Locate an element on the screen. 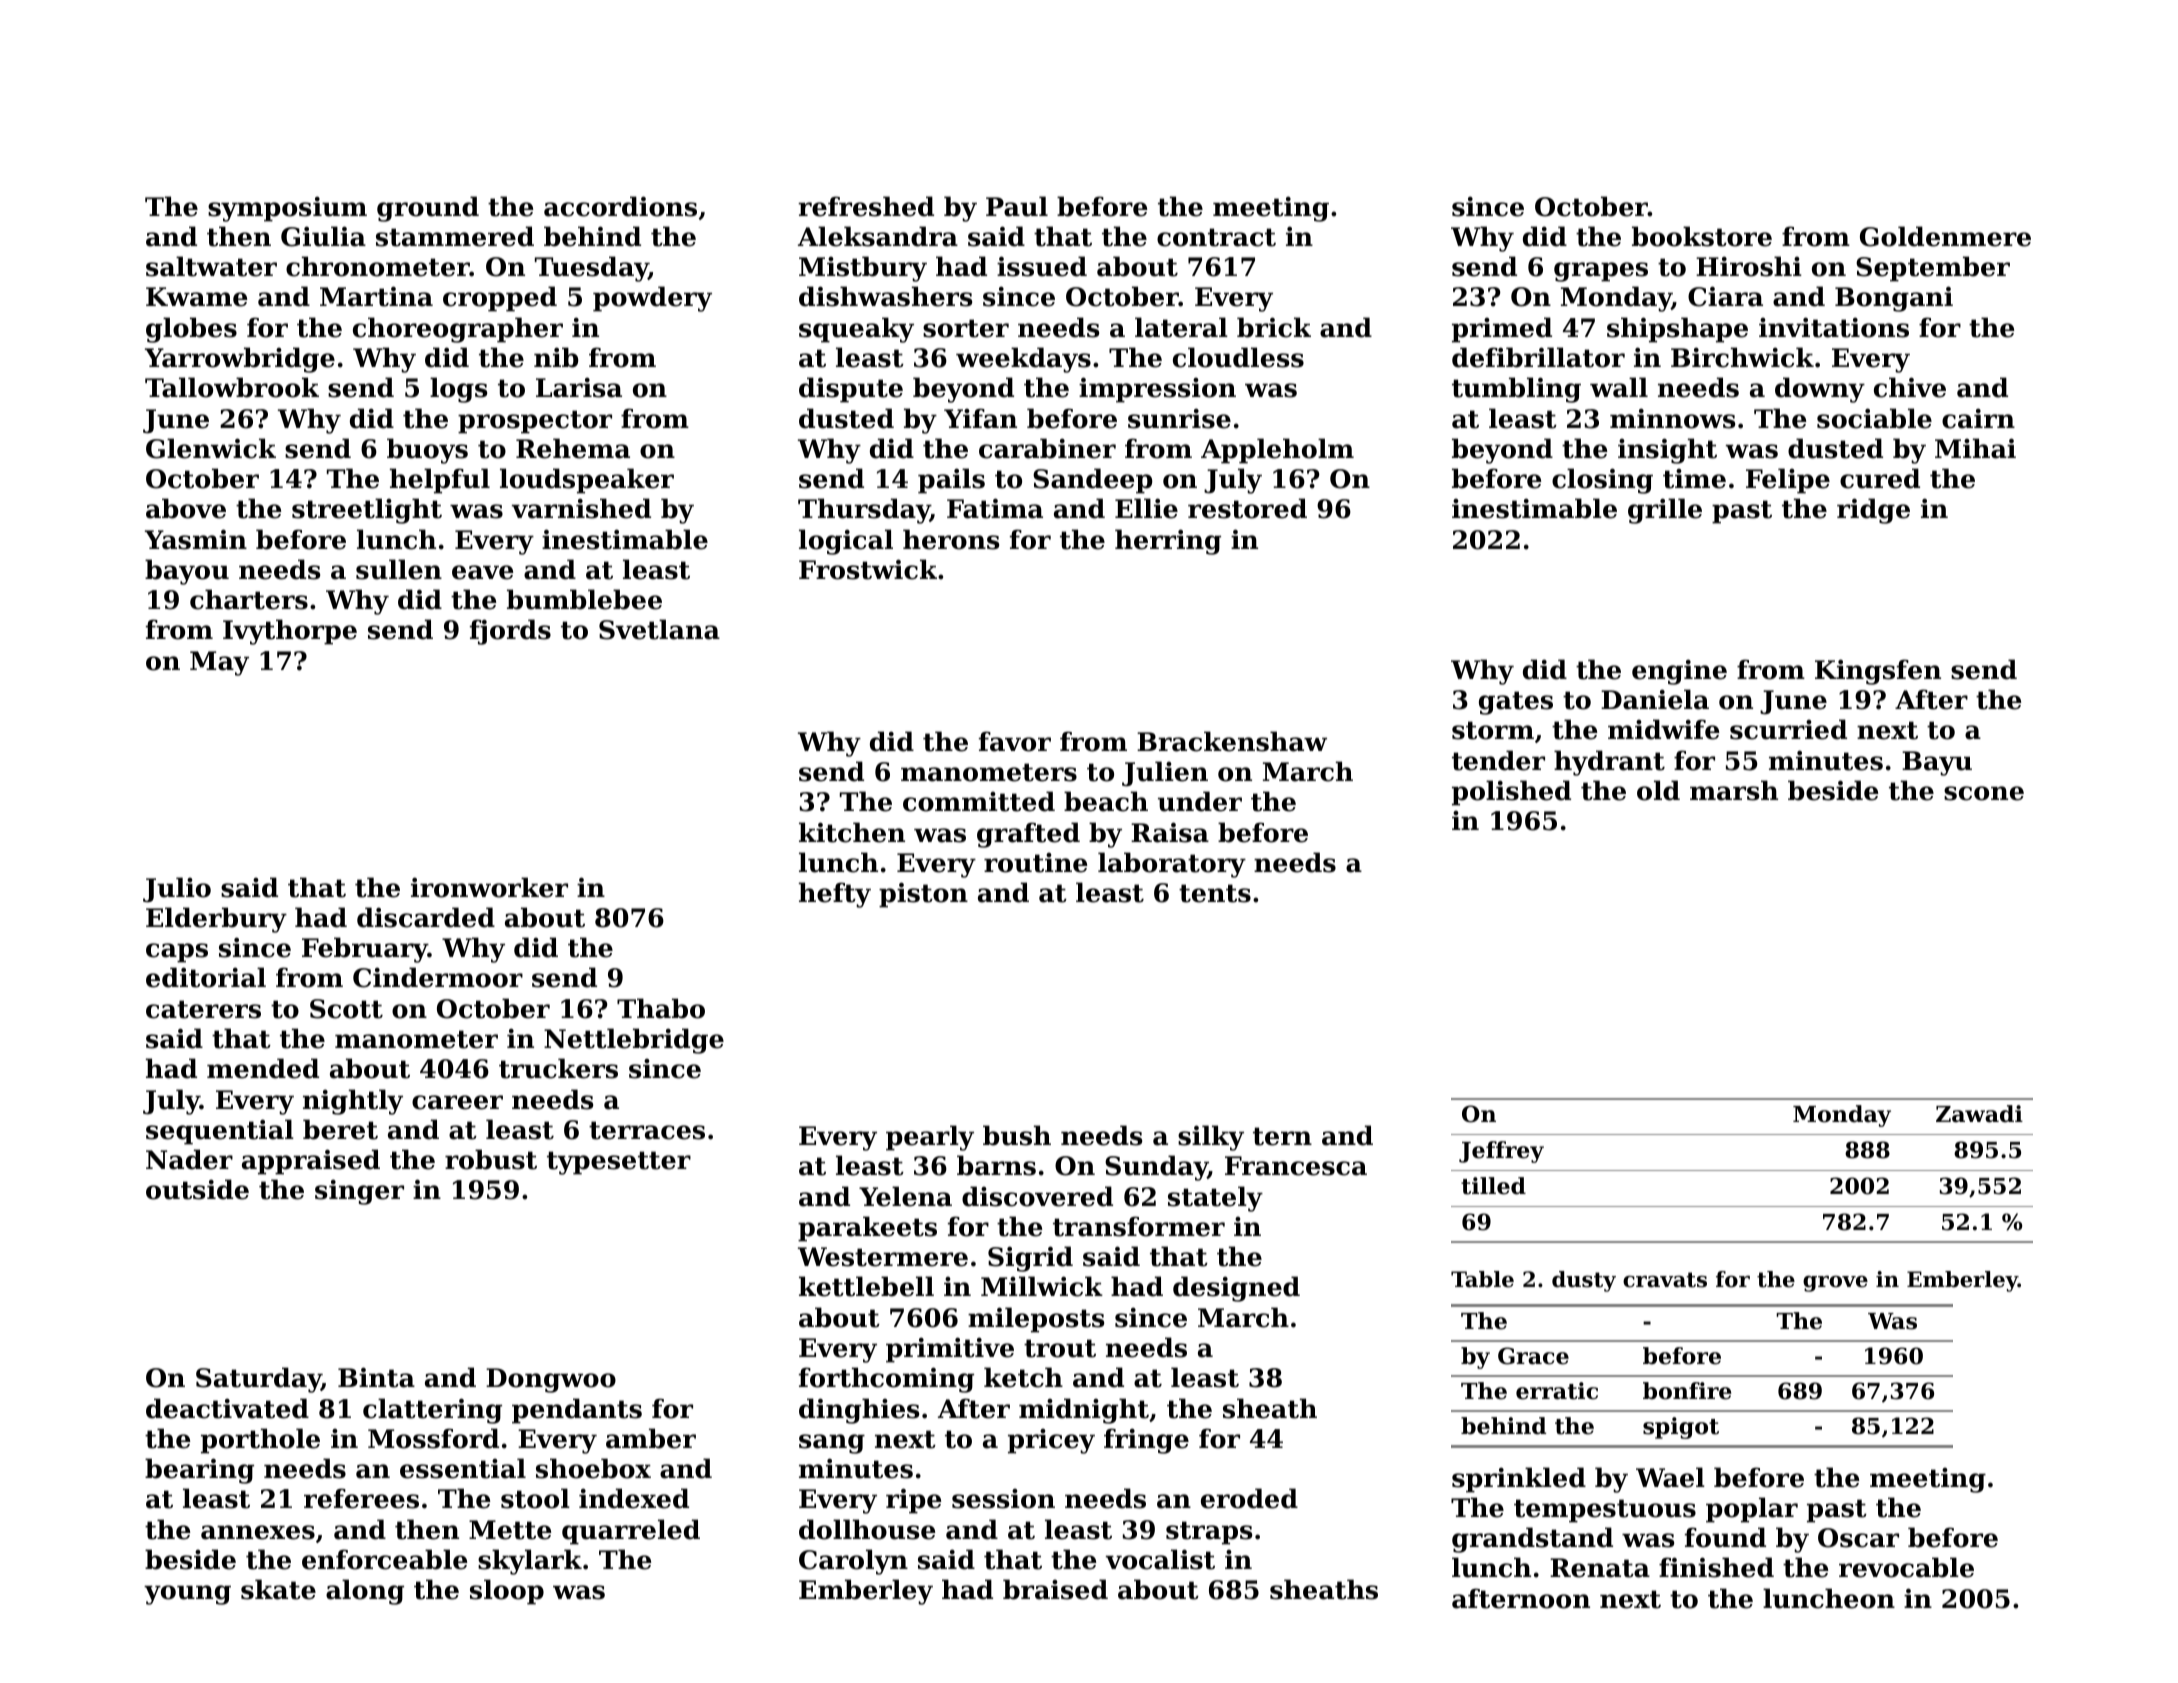 The image size is (2178, 1683). kitchen is located at coordinates (852, 832).
